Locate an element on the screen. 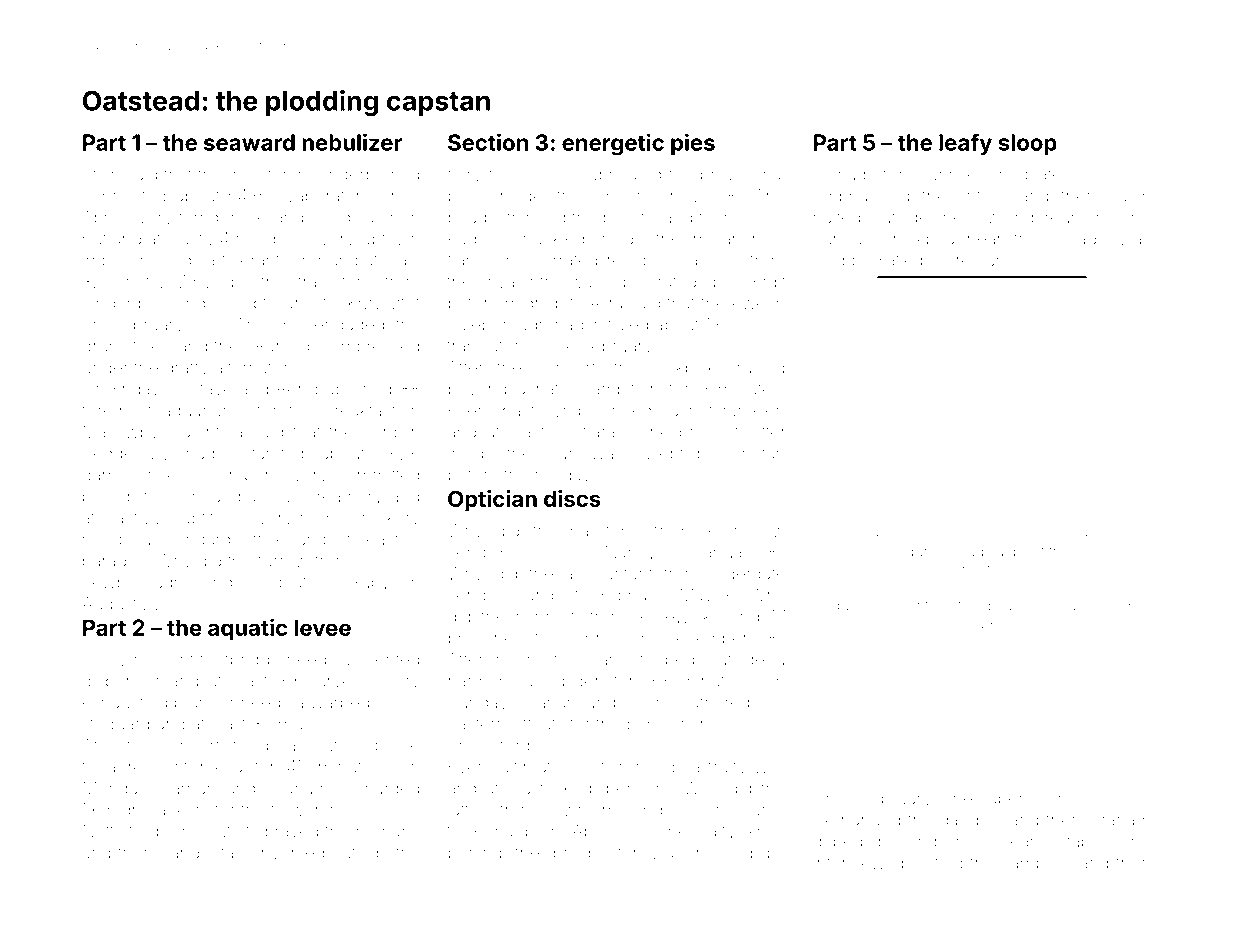 The image size is (1233, 952). crags is located at coordinates (982, 627).
